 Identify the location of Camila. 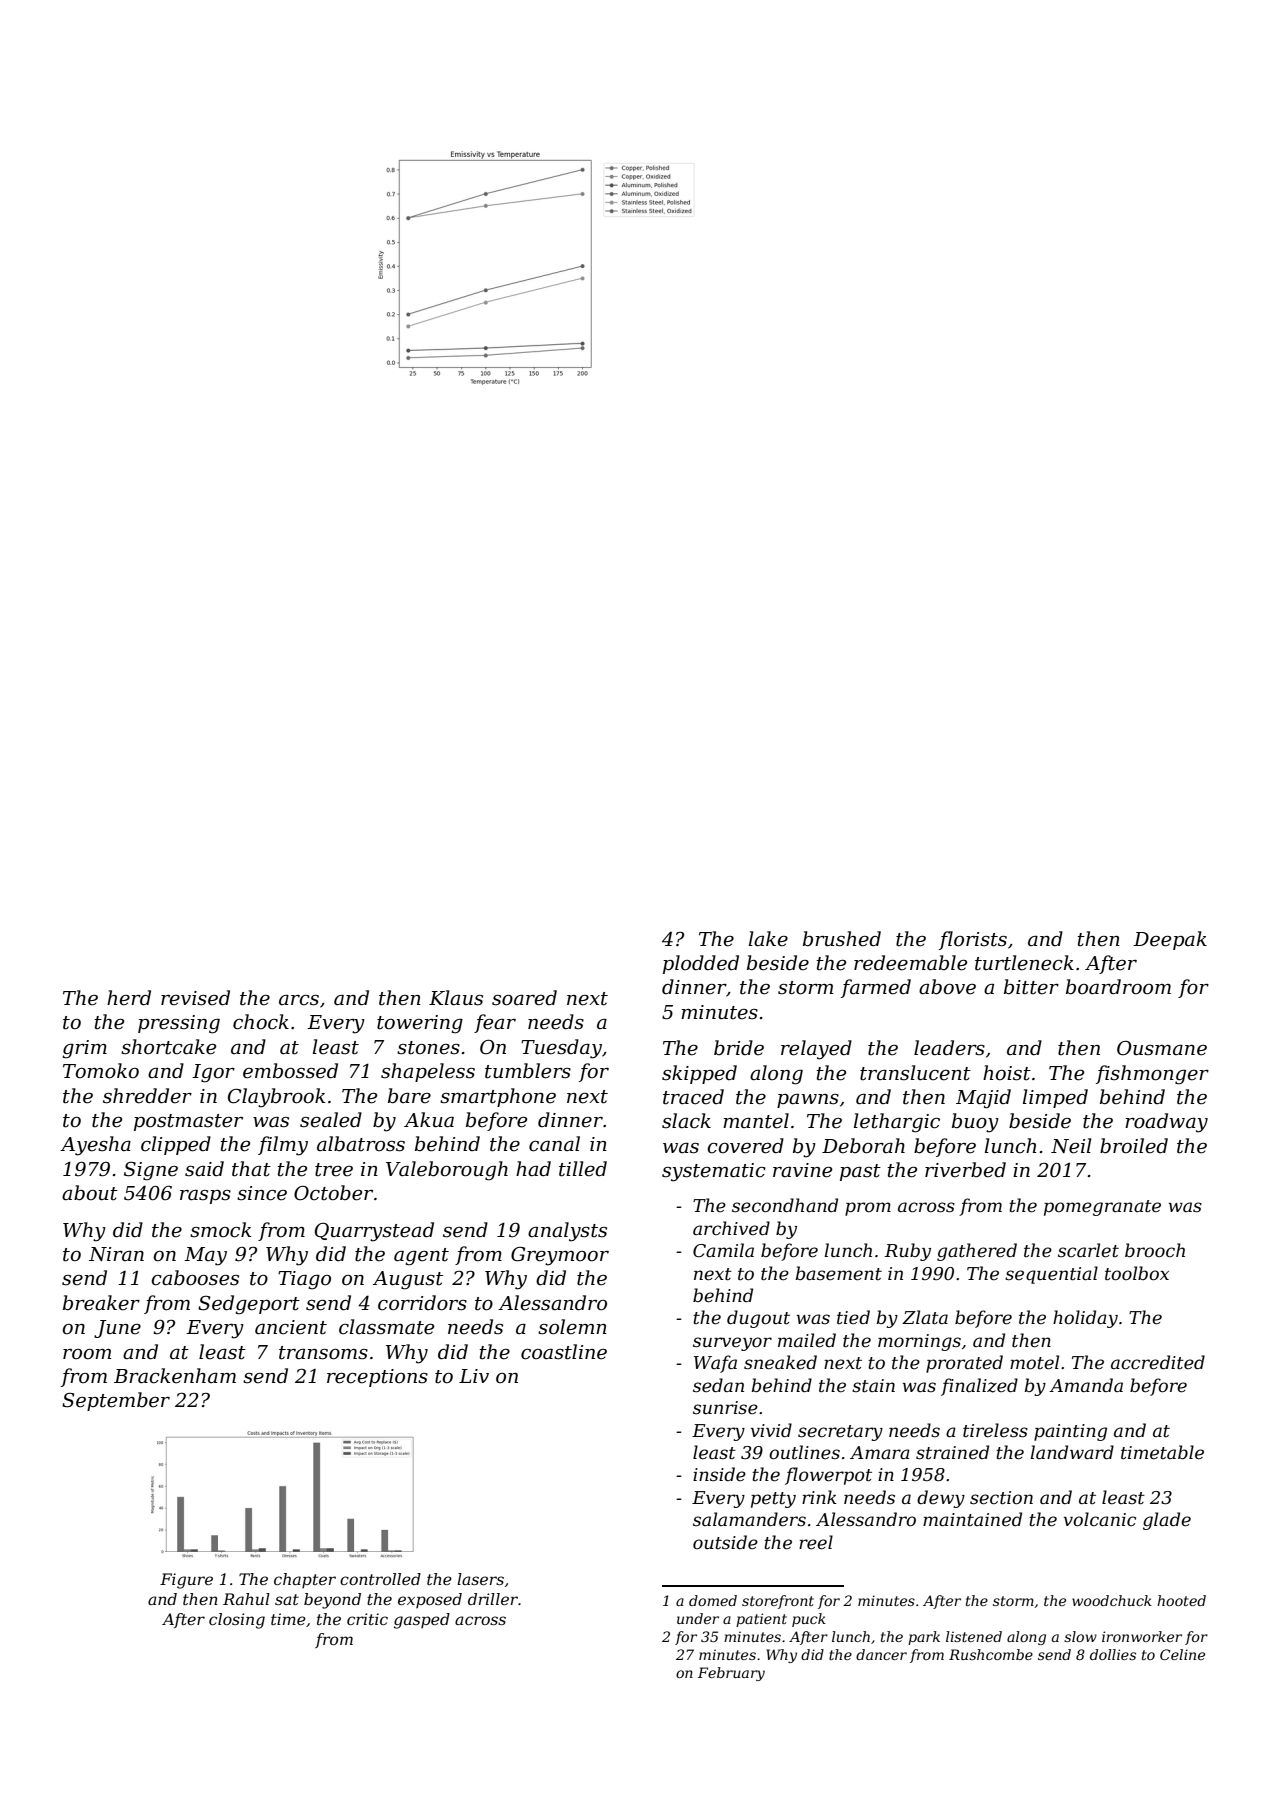
(723, 1250).
